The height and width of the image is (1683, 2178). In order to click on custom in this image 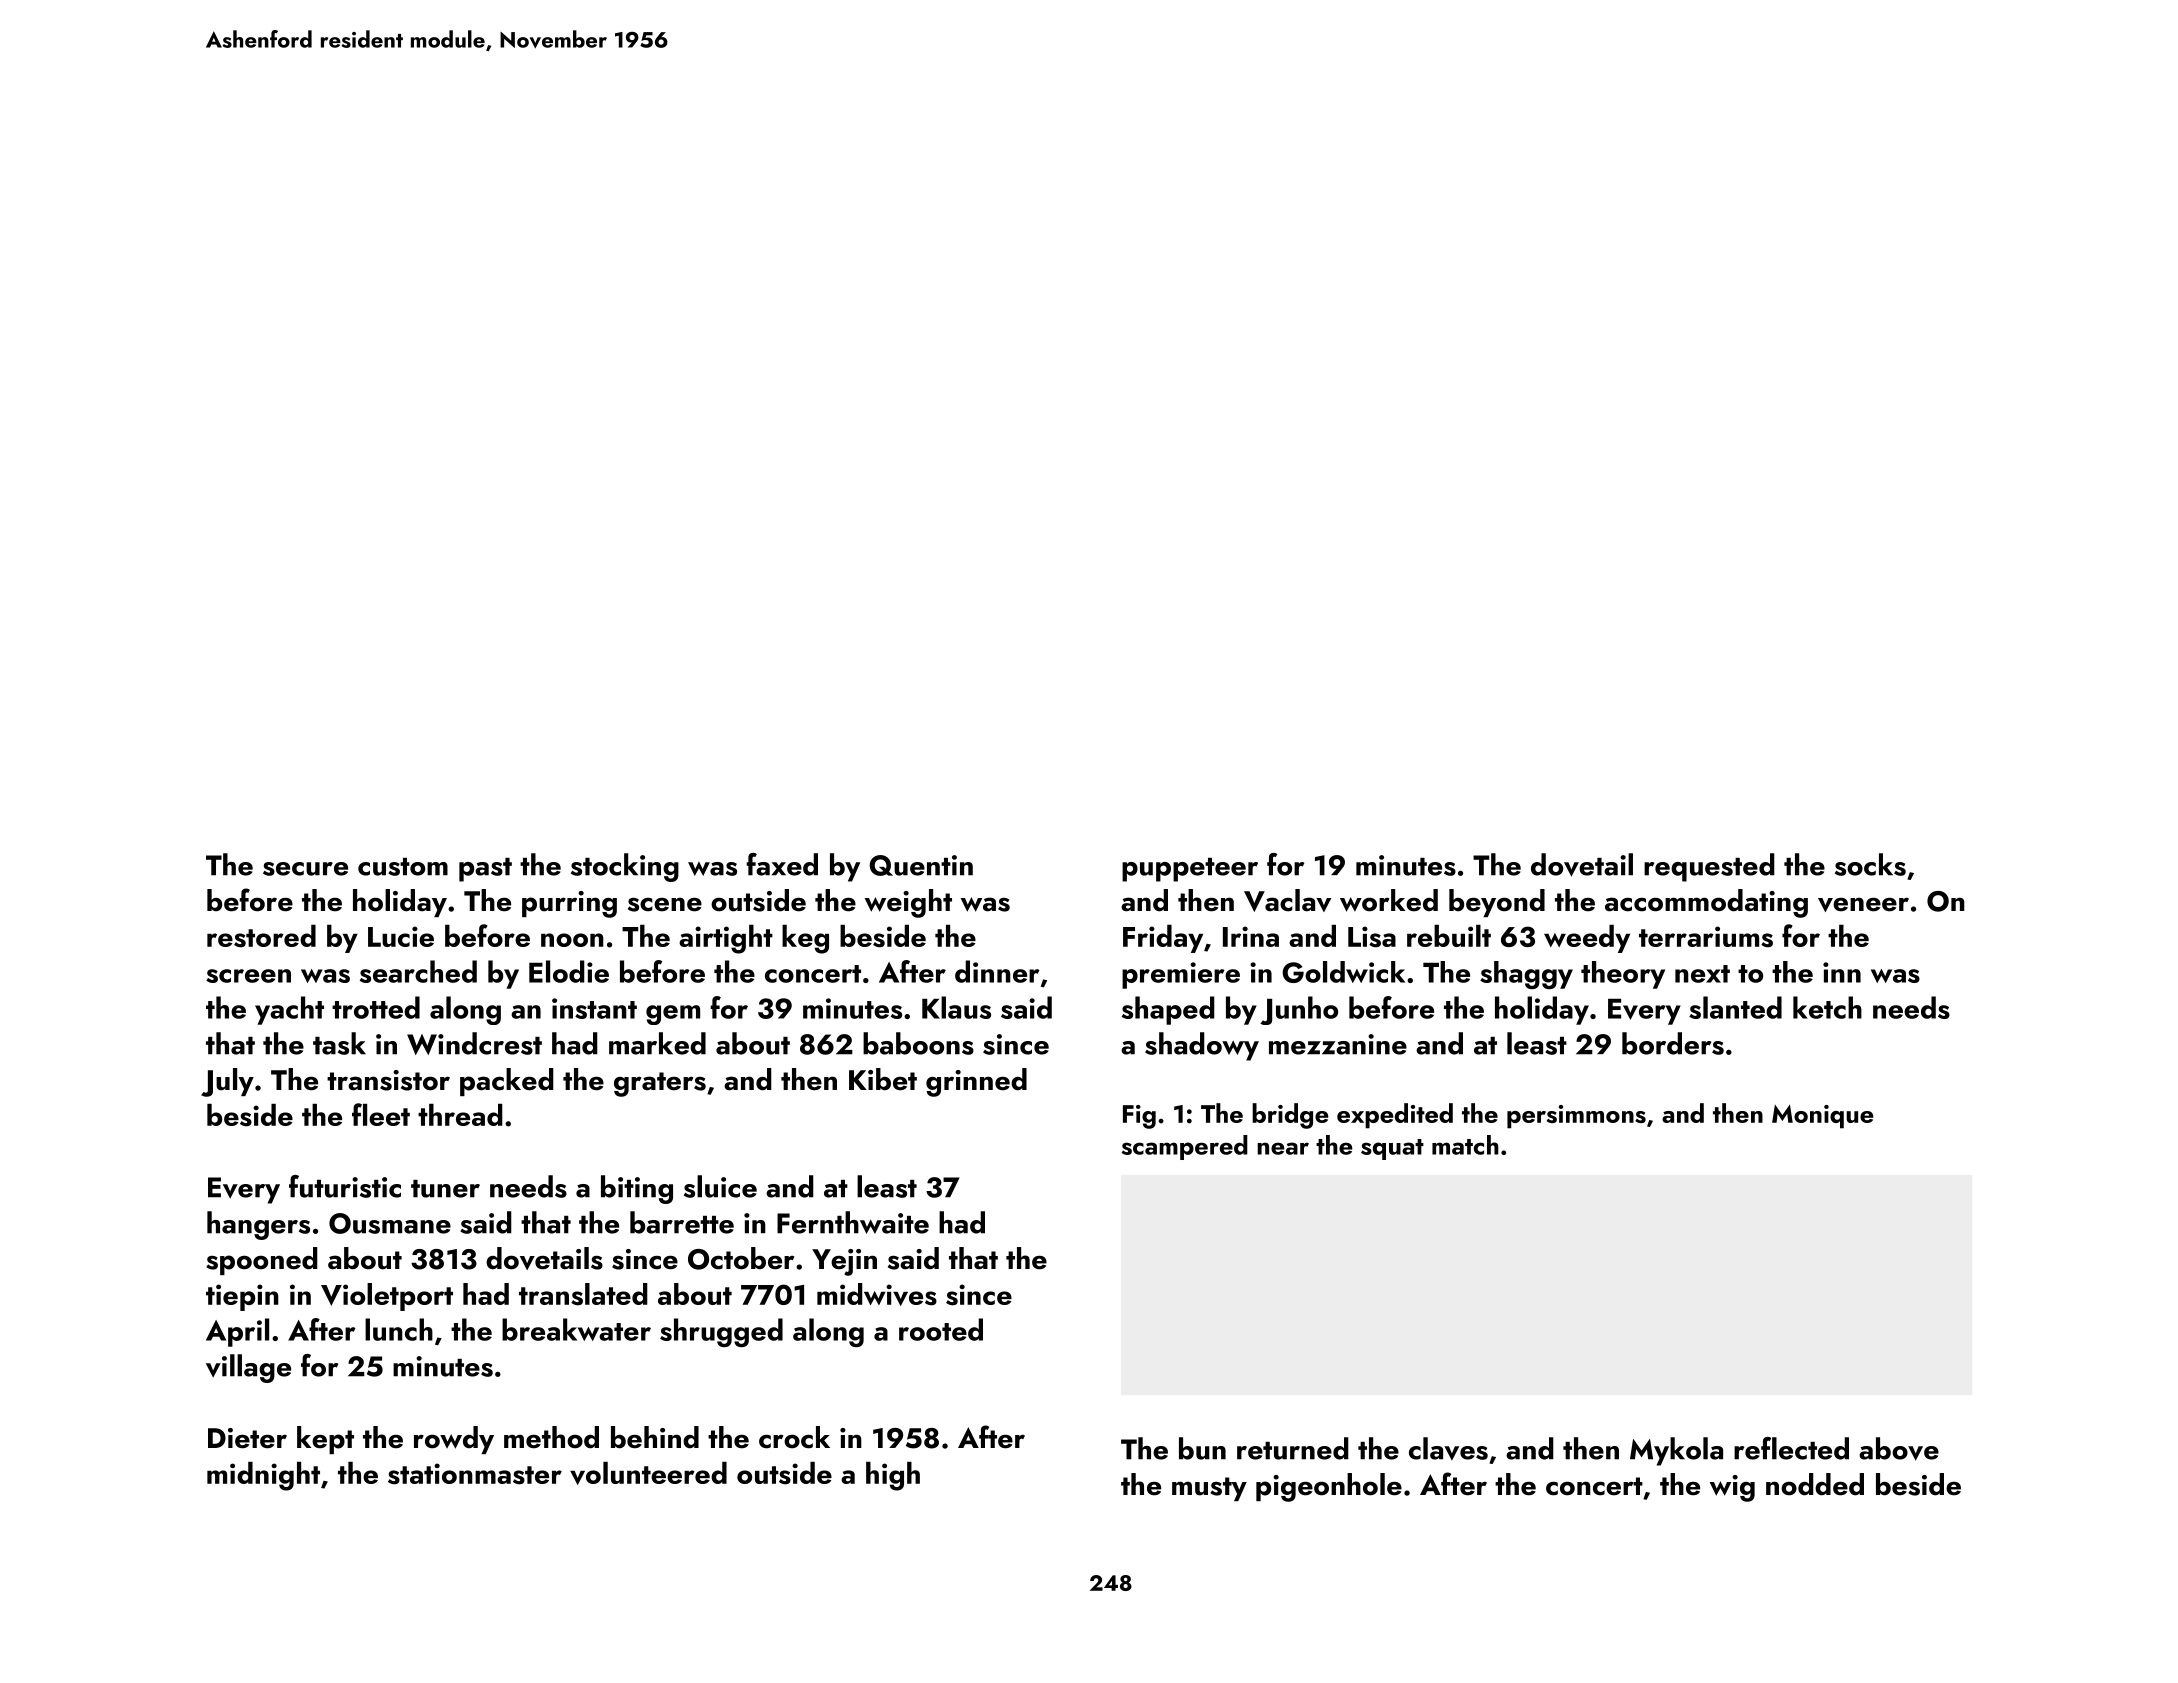, I will do `click(403, 867)`.
